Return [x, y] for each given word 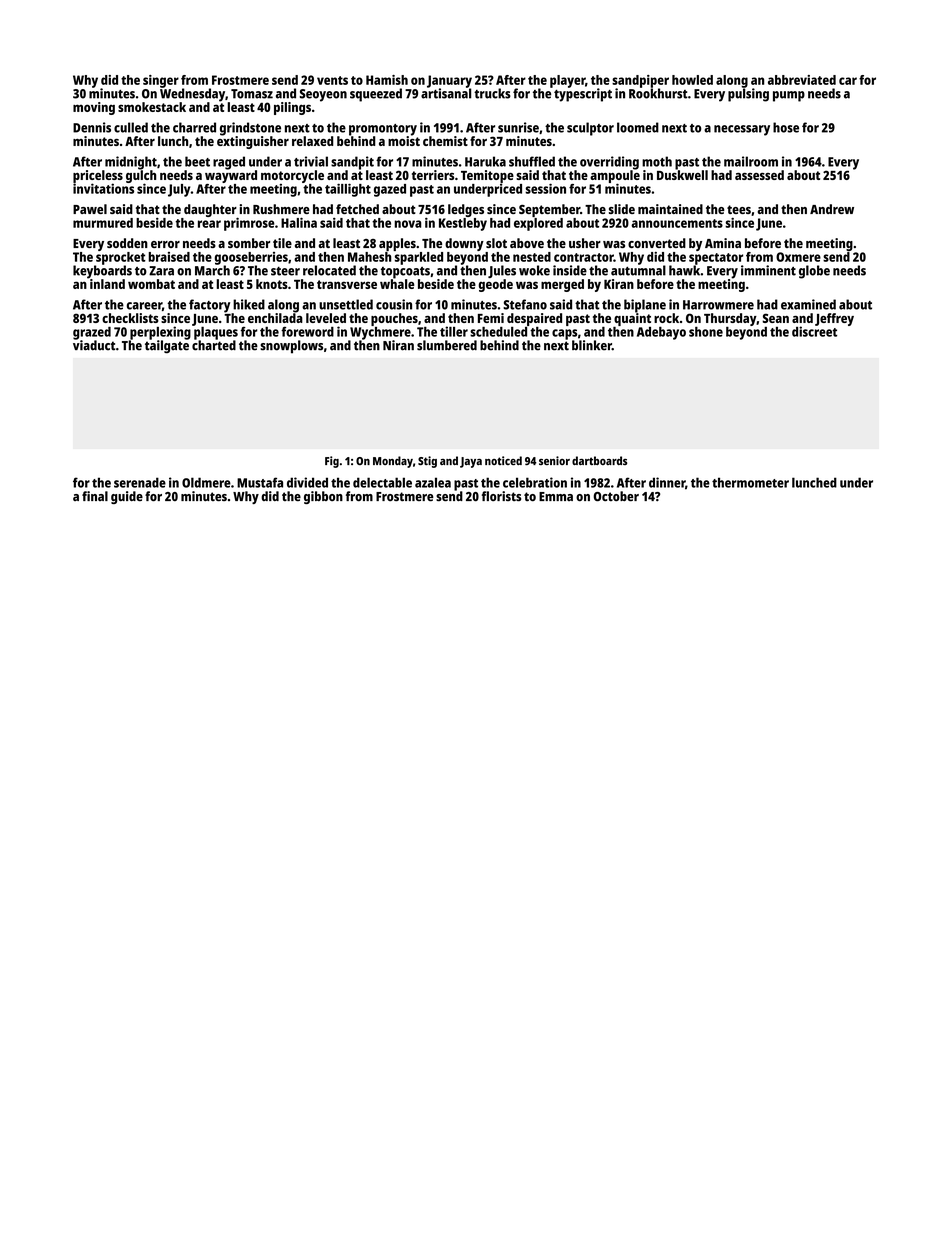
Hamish [387, 80]
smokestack [152, 107]
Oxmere [798, 257]
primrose [249, 224]
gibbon [323, 497]
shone [706, 332]
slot [496, 243]
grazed [92, 333]
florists [501, 496]
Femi [491, 318]
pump [789, 96]
